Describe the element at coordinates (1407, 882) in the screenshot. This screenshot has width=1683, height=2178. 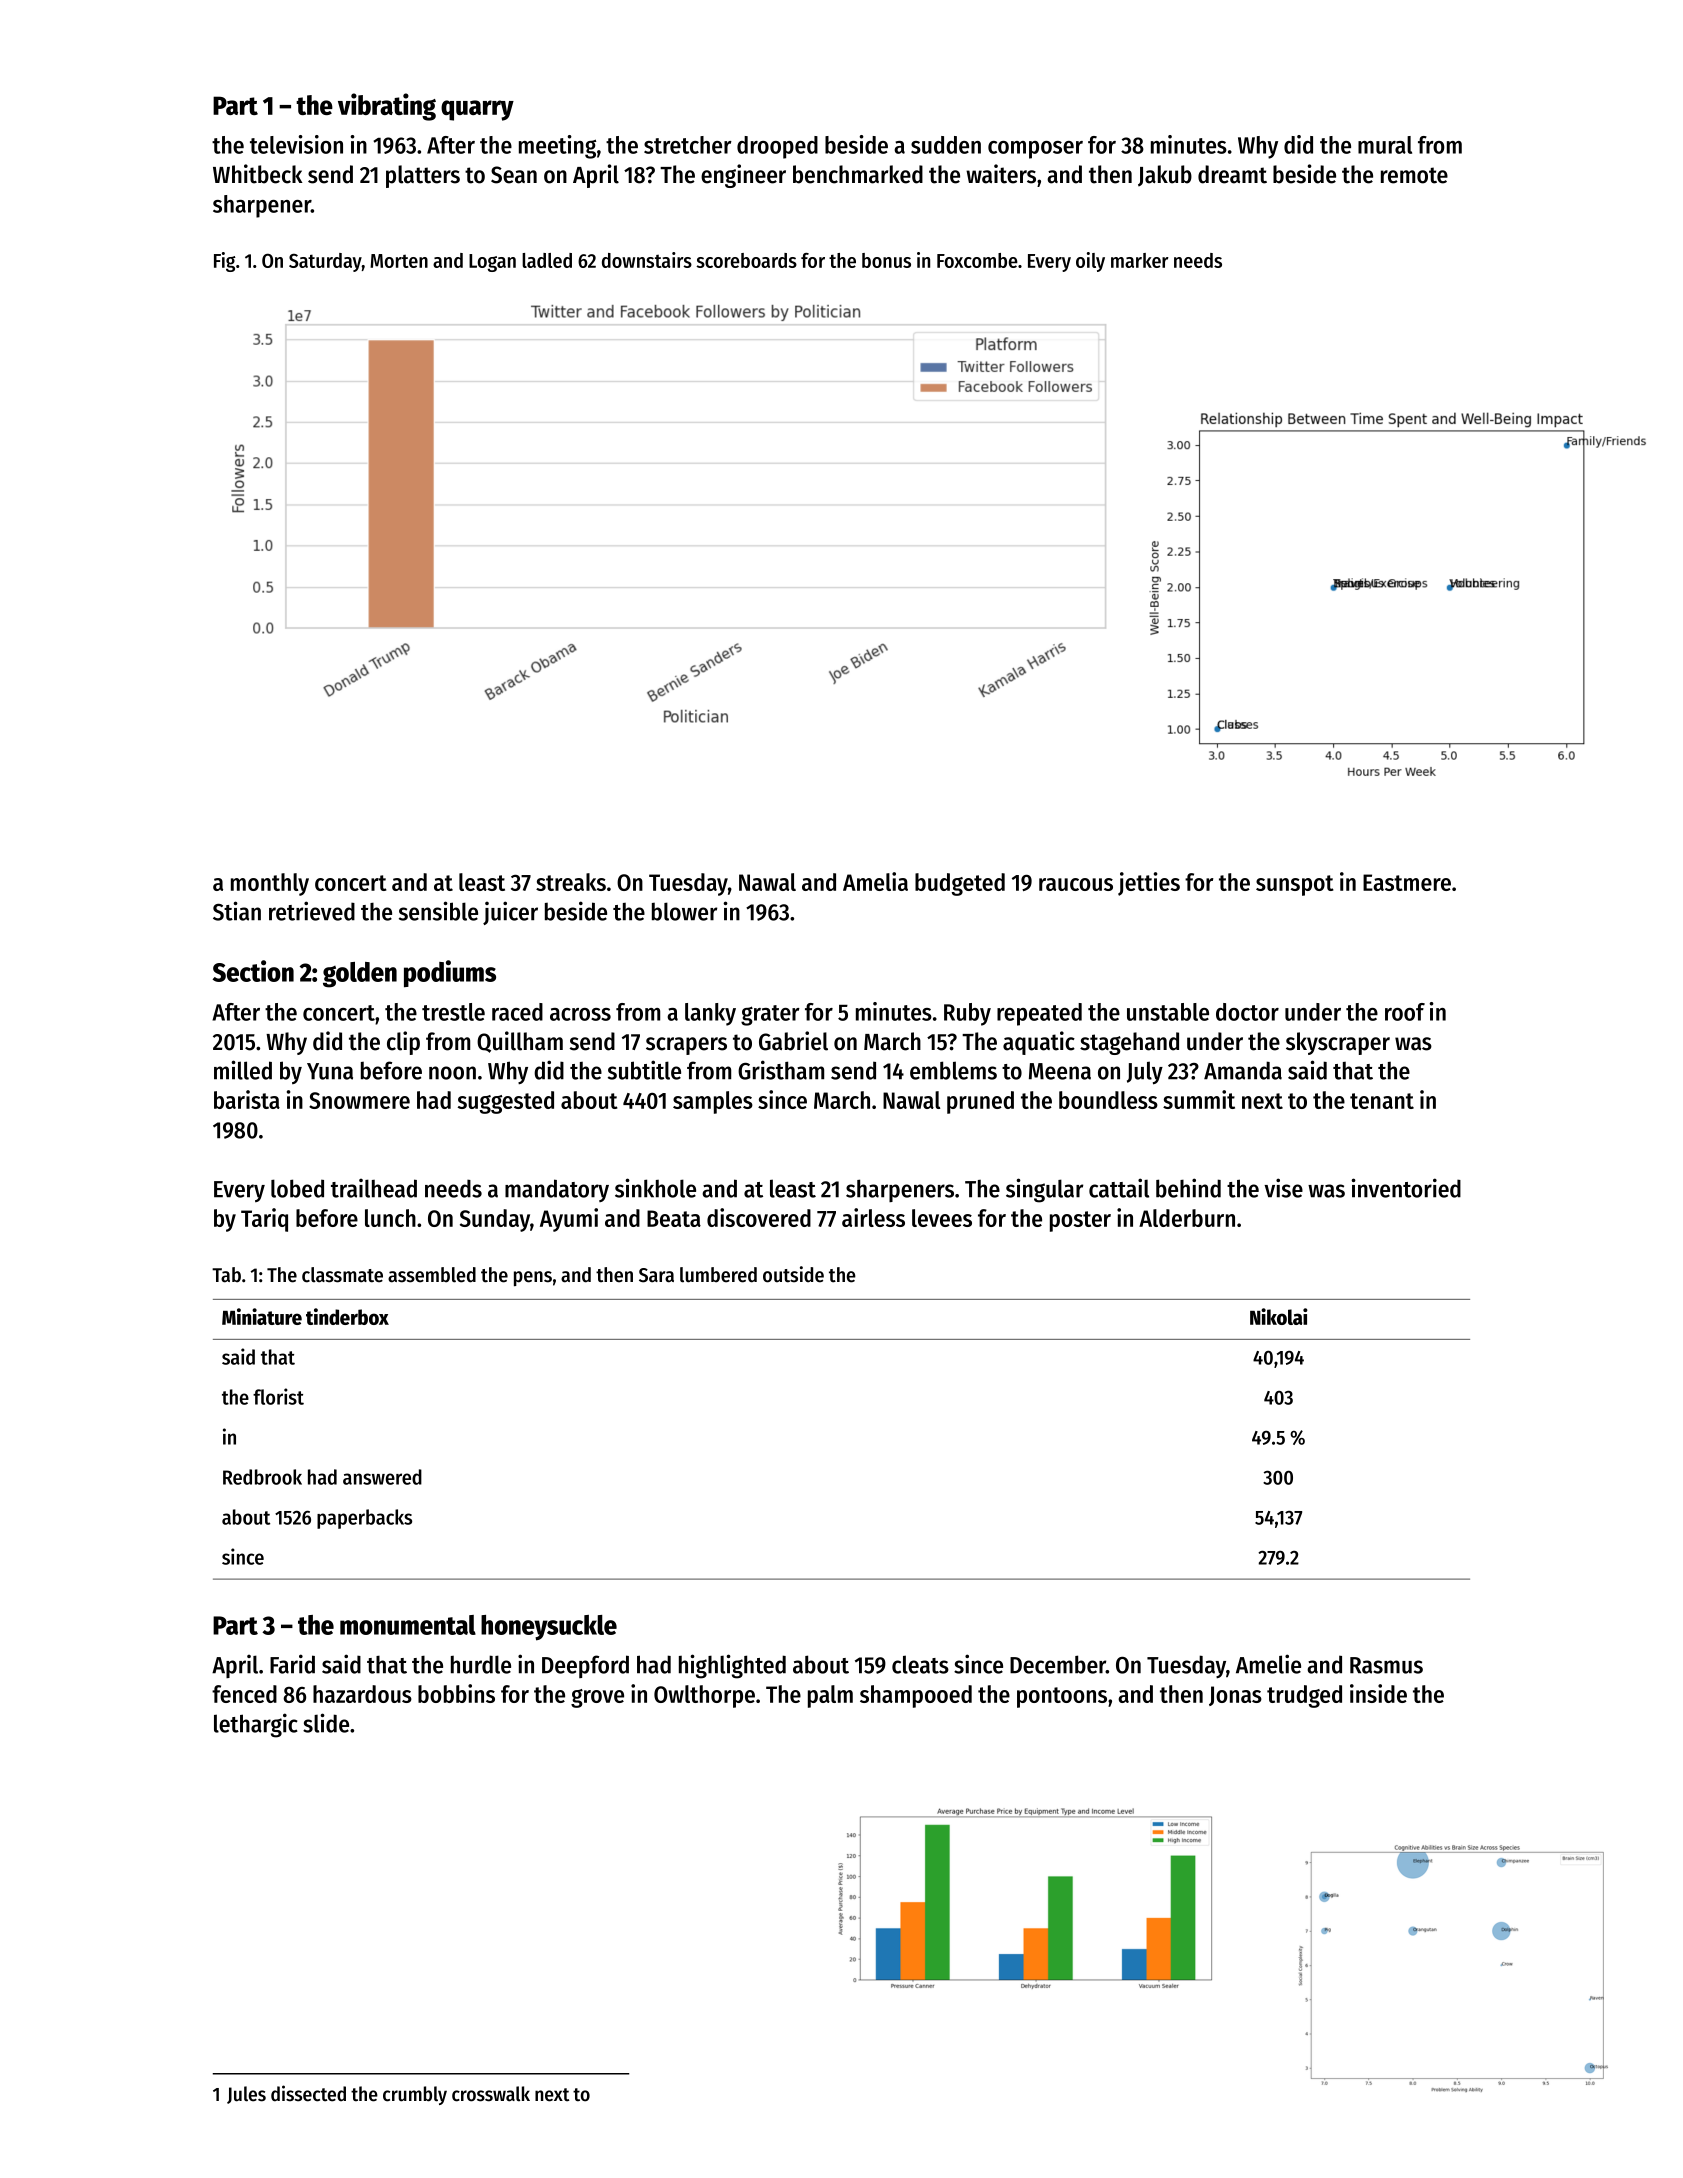
I see `Eastmere` at that location.
